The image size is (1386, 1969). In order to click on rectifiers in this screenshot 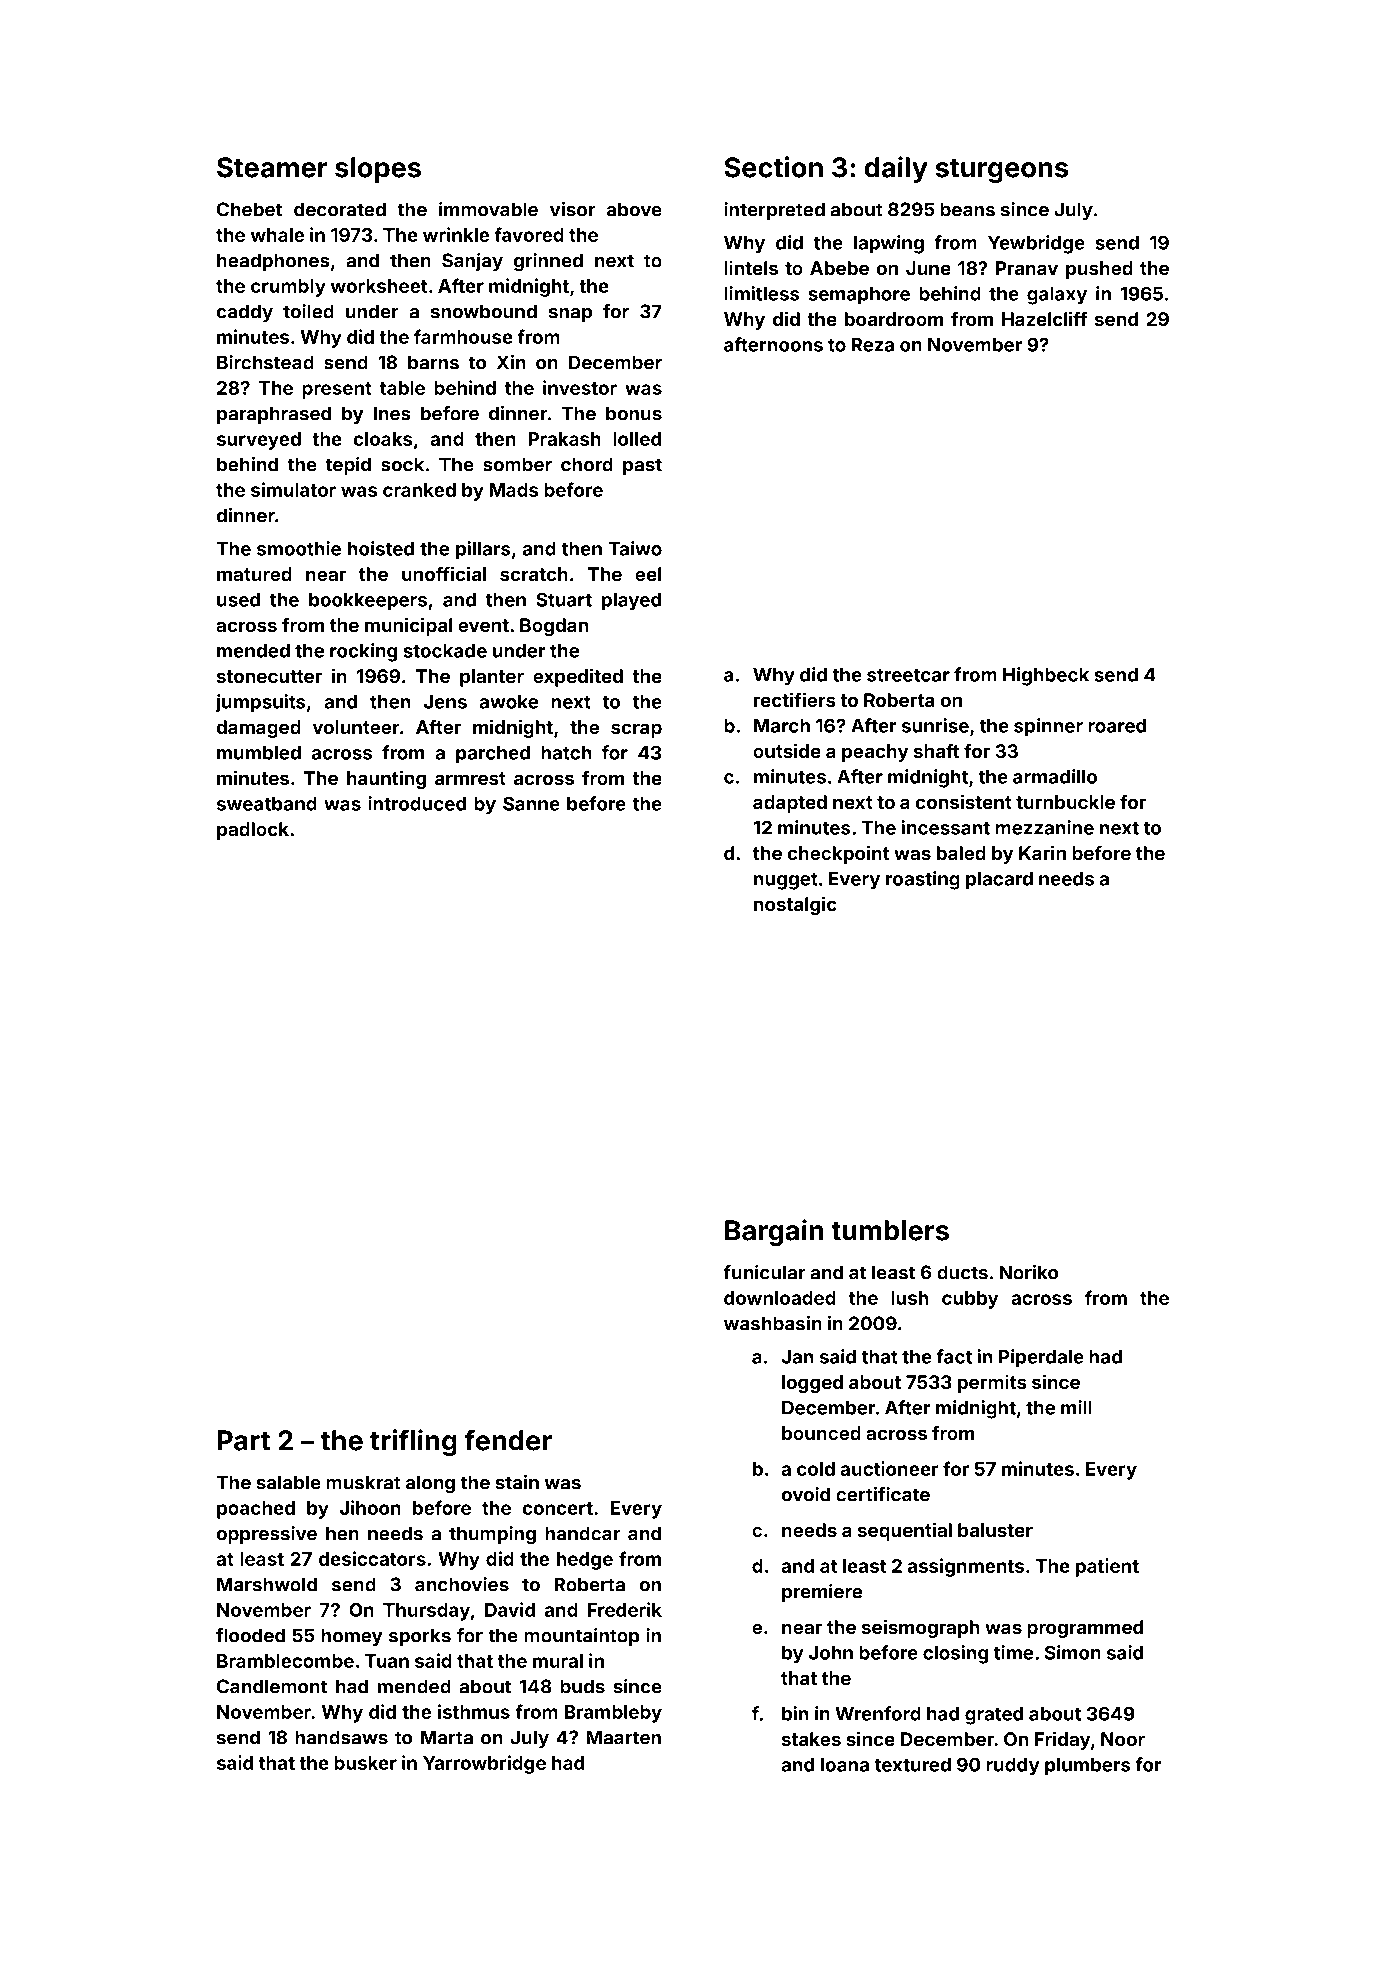, I will do `click(795, 699)`.
